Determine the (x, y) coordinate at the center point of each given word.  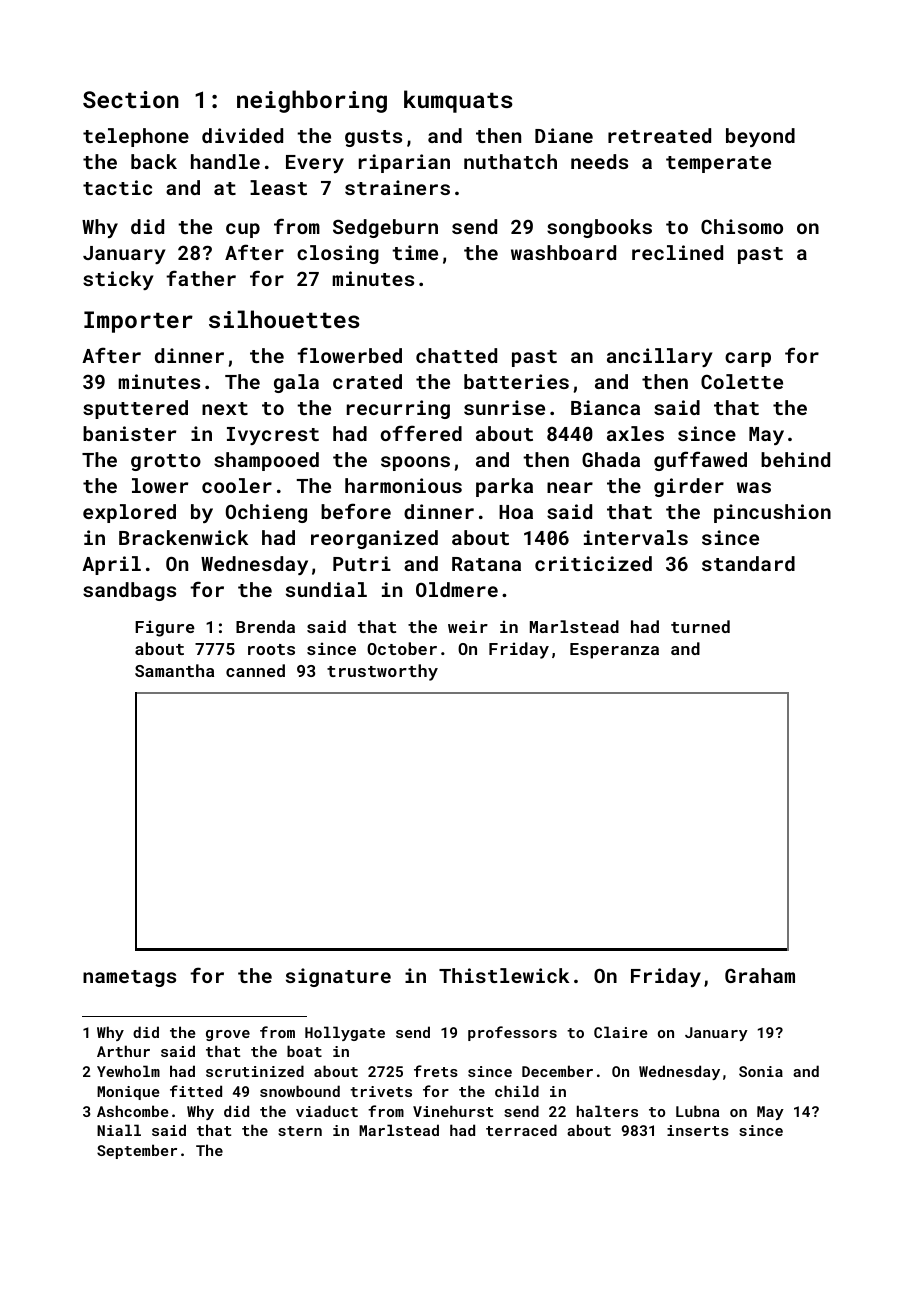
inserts (698, 1130)
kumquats (458, 101)
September (137, 1151)
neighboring (312, 101)
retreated (659, 135)
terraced (521, 1130)
